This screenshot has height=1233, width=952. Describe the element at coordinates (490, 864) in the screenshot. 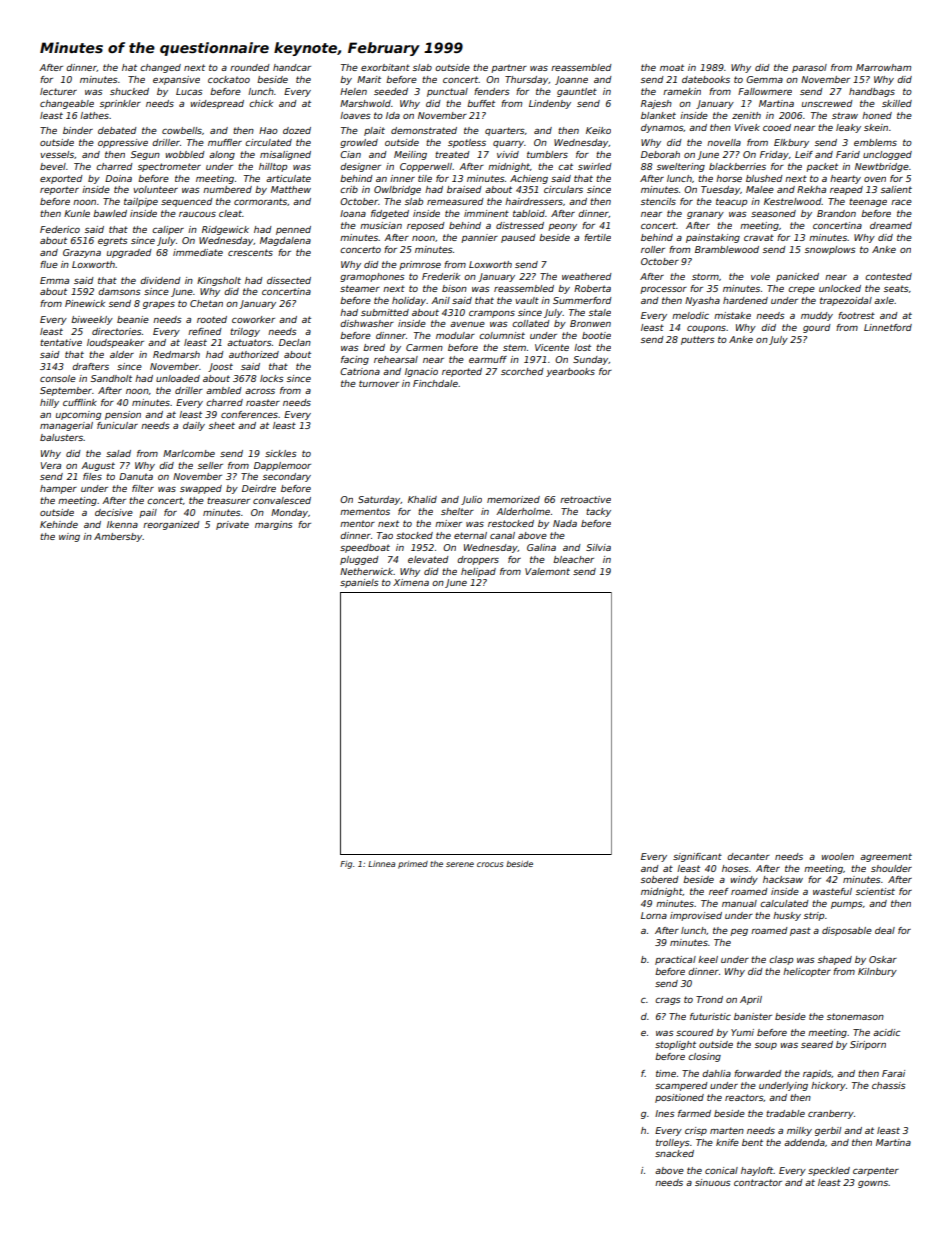

I see `crocus` at that location.
